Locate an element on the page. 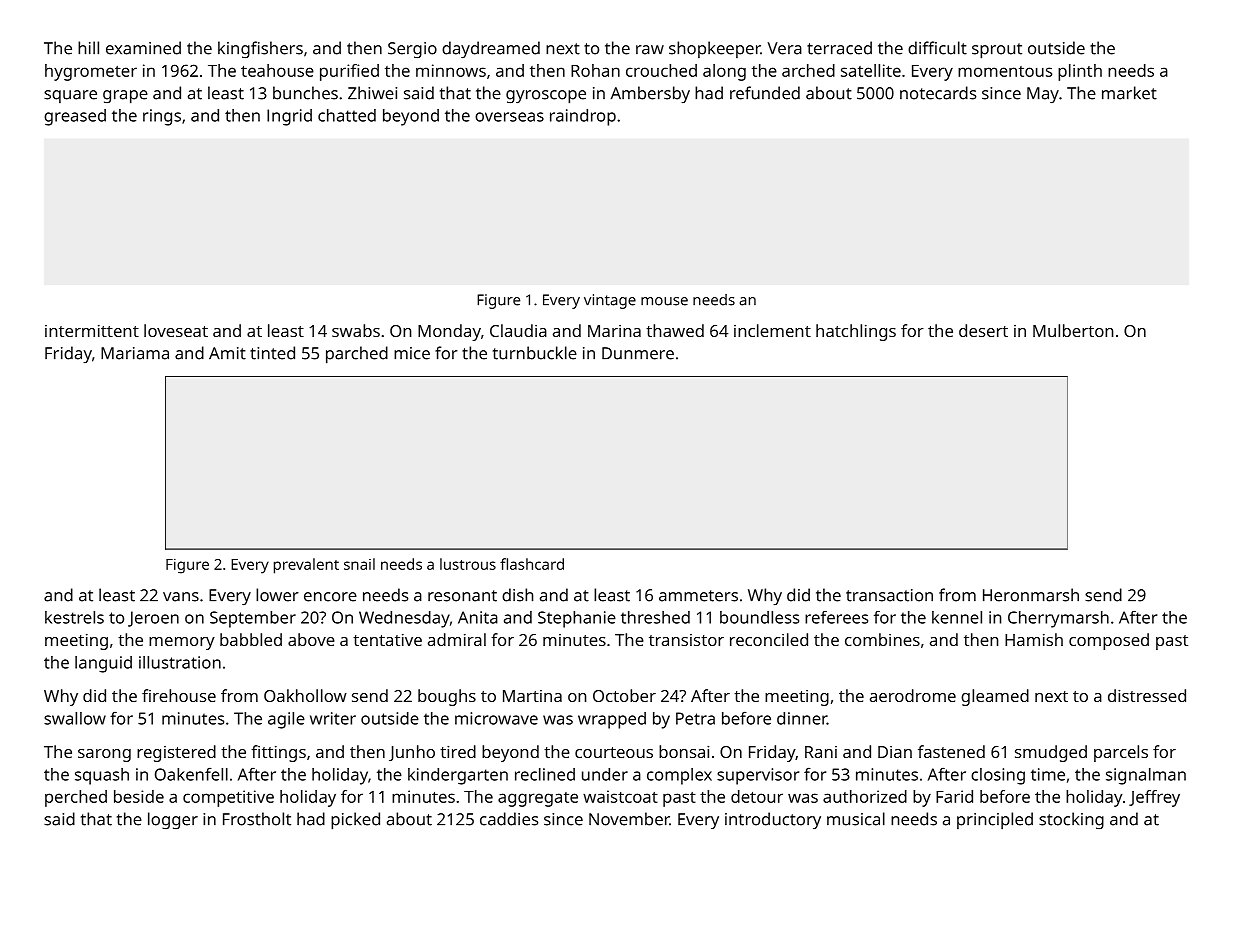 This page has width=1233, height=952. daydreamed is located at coordinates (491, 49).
